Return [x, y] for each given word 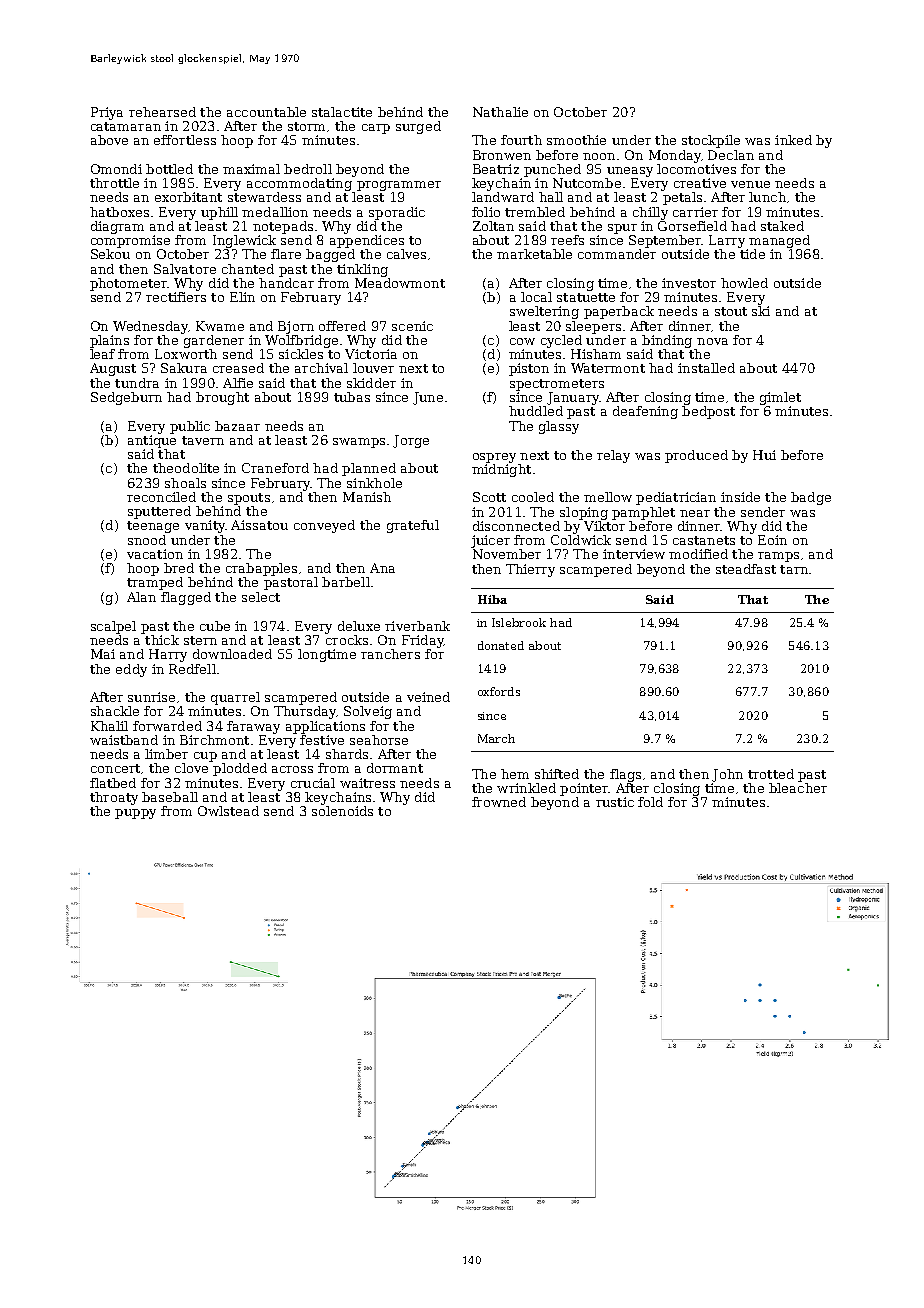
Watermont [608, 368]
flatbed [113, 783]
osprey [494, 458]
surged [418, 127]
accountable [266, 112]
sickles [301, 354]
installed [706, 368]
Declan [731, 155]
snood [147, 540]
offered [342, 326]
